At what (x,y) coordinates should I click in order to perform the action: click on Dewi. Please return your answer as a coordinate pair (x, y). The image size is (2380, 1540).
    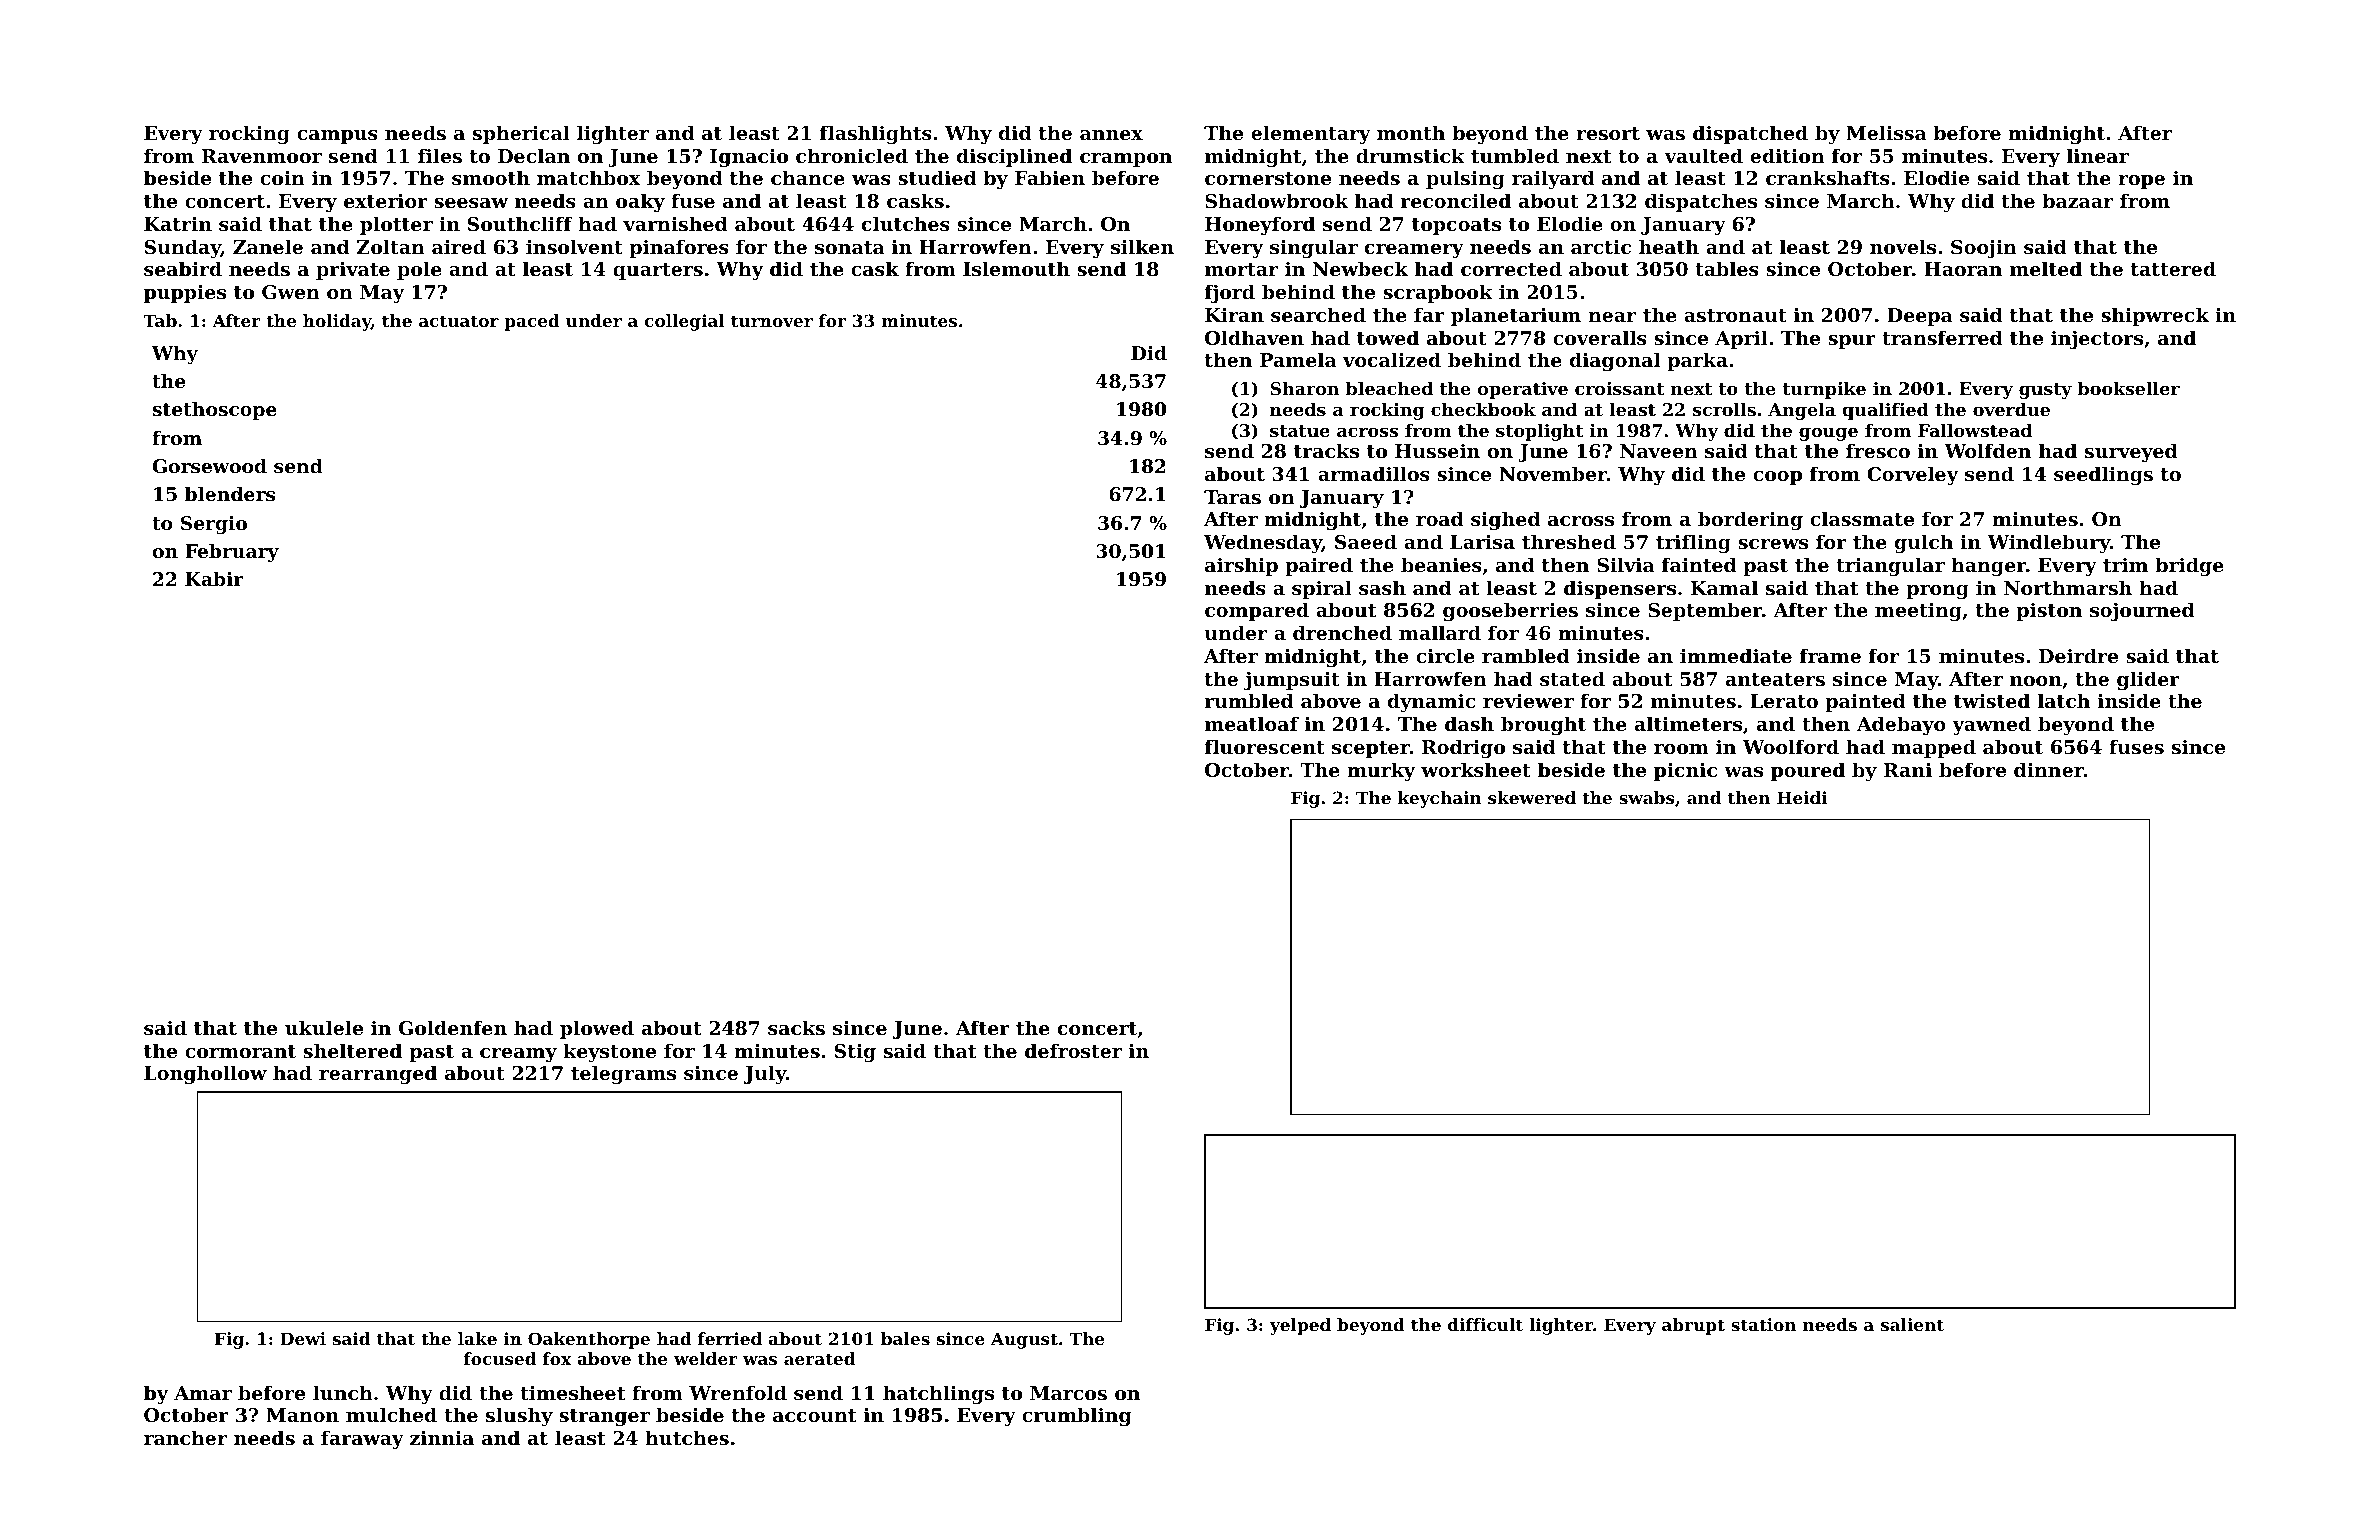
    Looking at the image, I should click on (303, 1338).
